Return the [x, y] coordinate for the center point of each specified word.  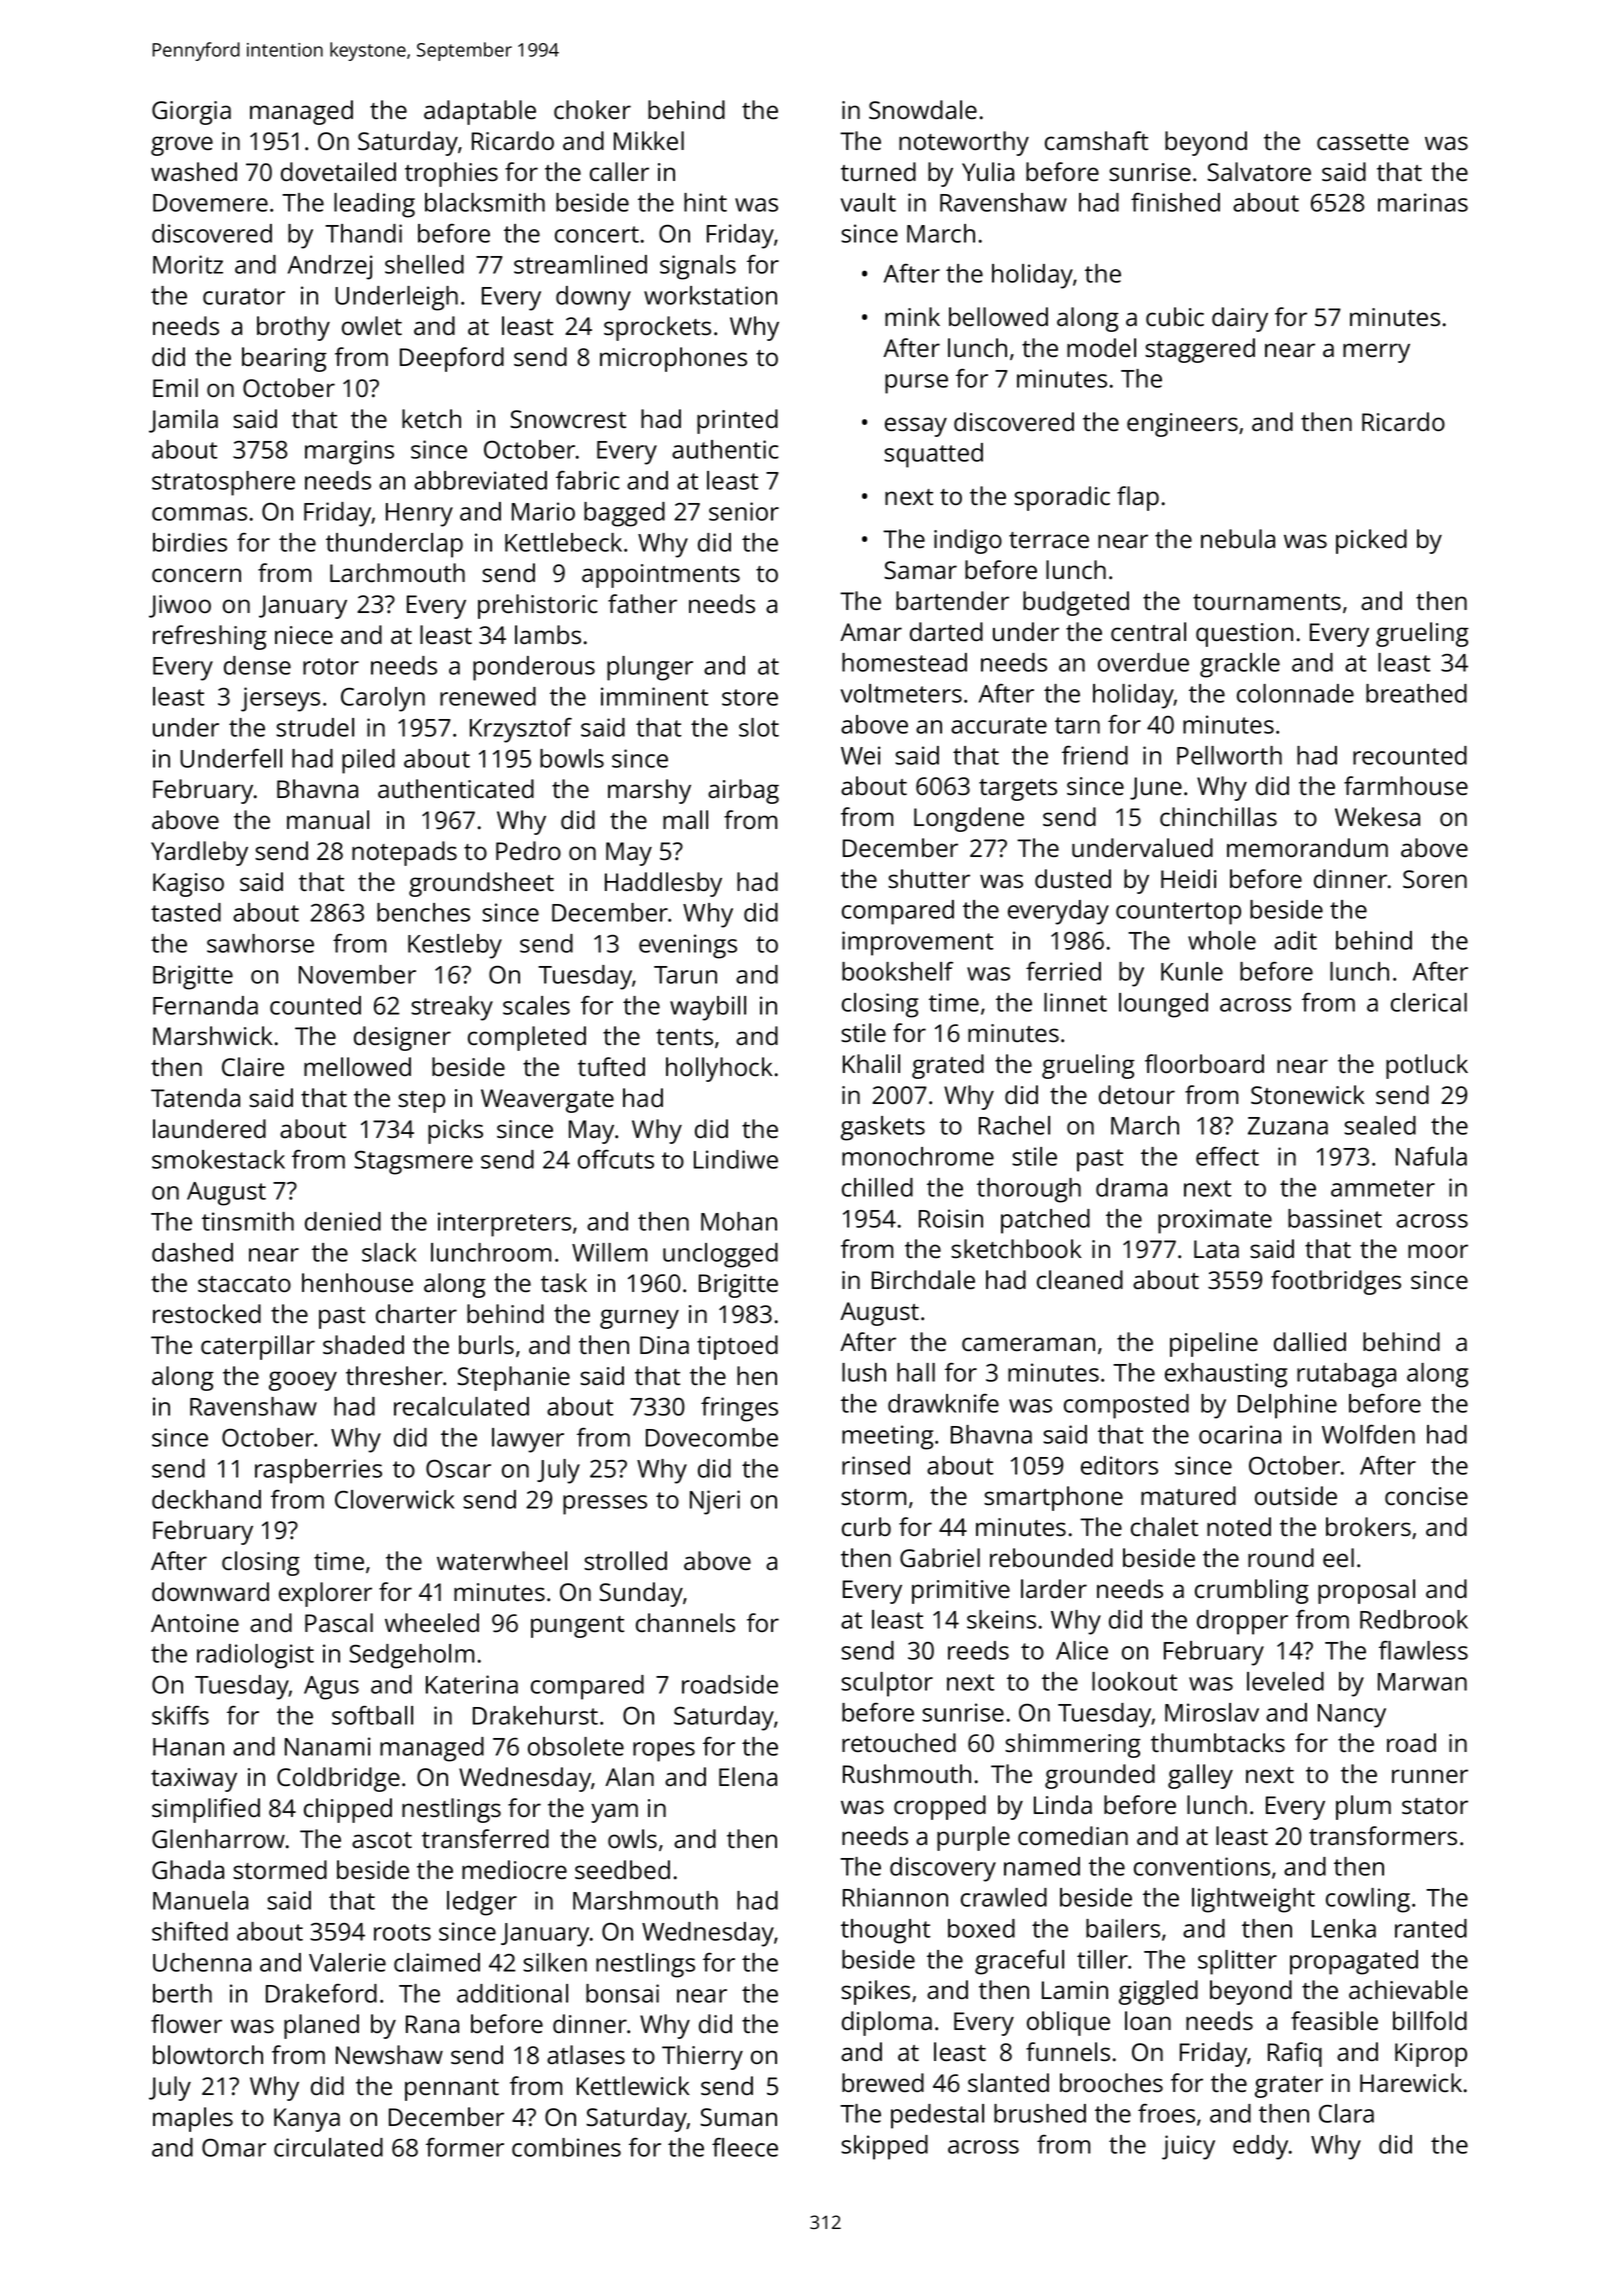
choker [592, 109]
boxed [981, 1928]
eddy [1260, 2147]
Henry [419, 515]
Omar [234, 2147]
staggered [1200, 350]
